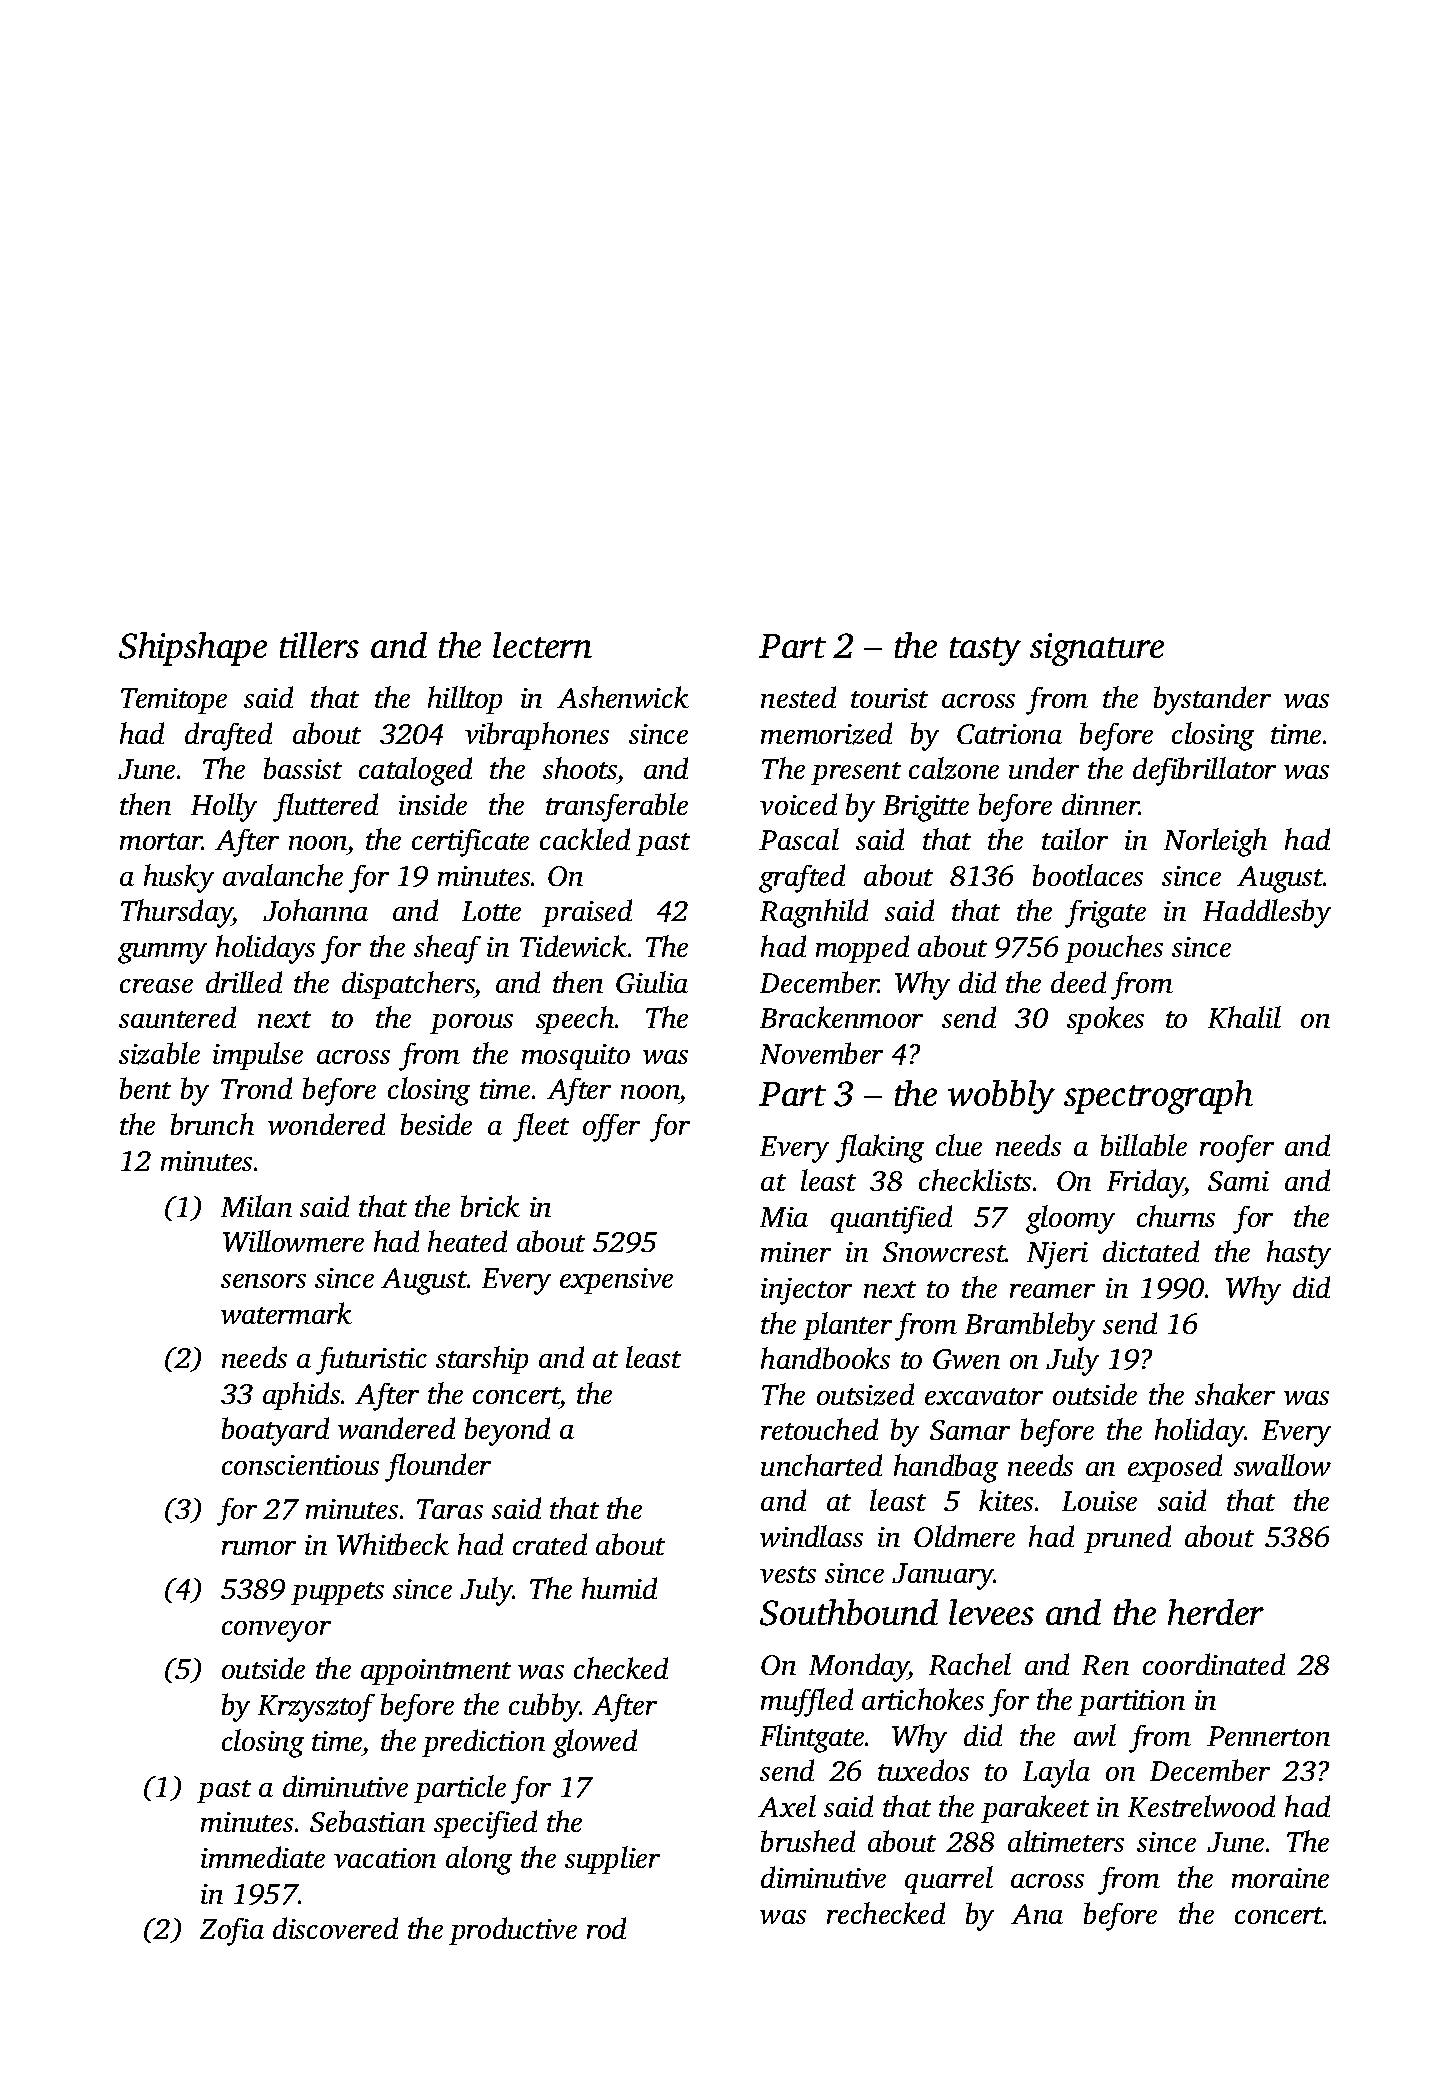  What do you see at coordinates (1097, 649) in the screenshot?
I see `signature` at bounding box center [1097, 649].
